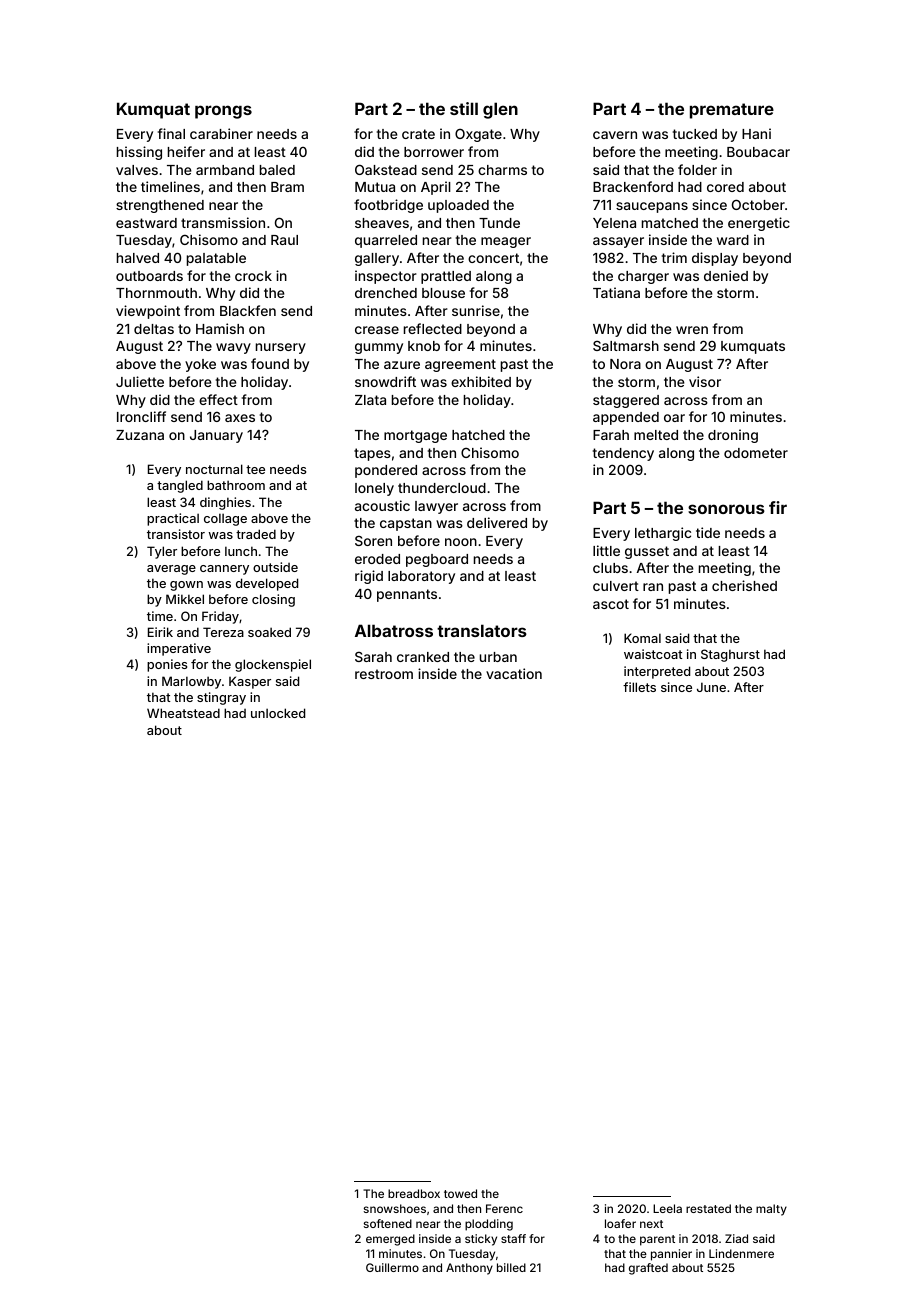 The height and width of the document is (1316, 908). I want to click on Guillermo, so click(392, 1267).
